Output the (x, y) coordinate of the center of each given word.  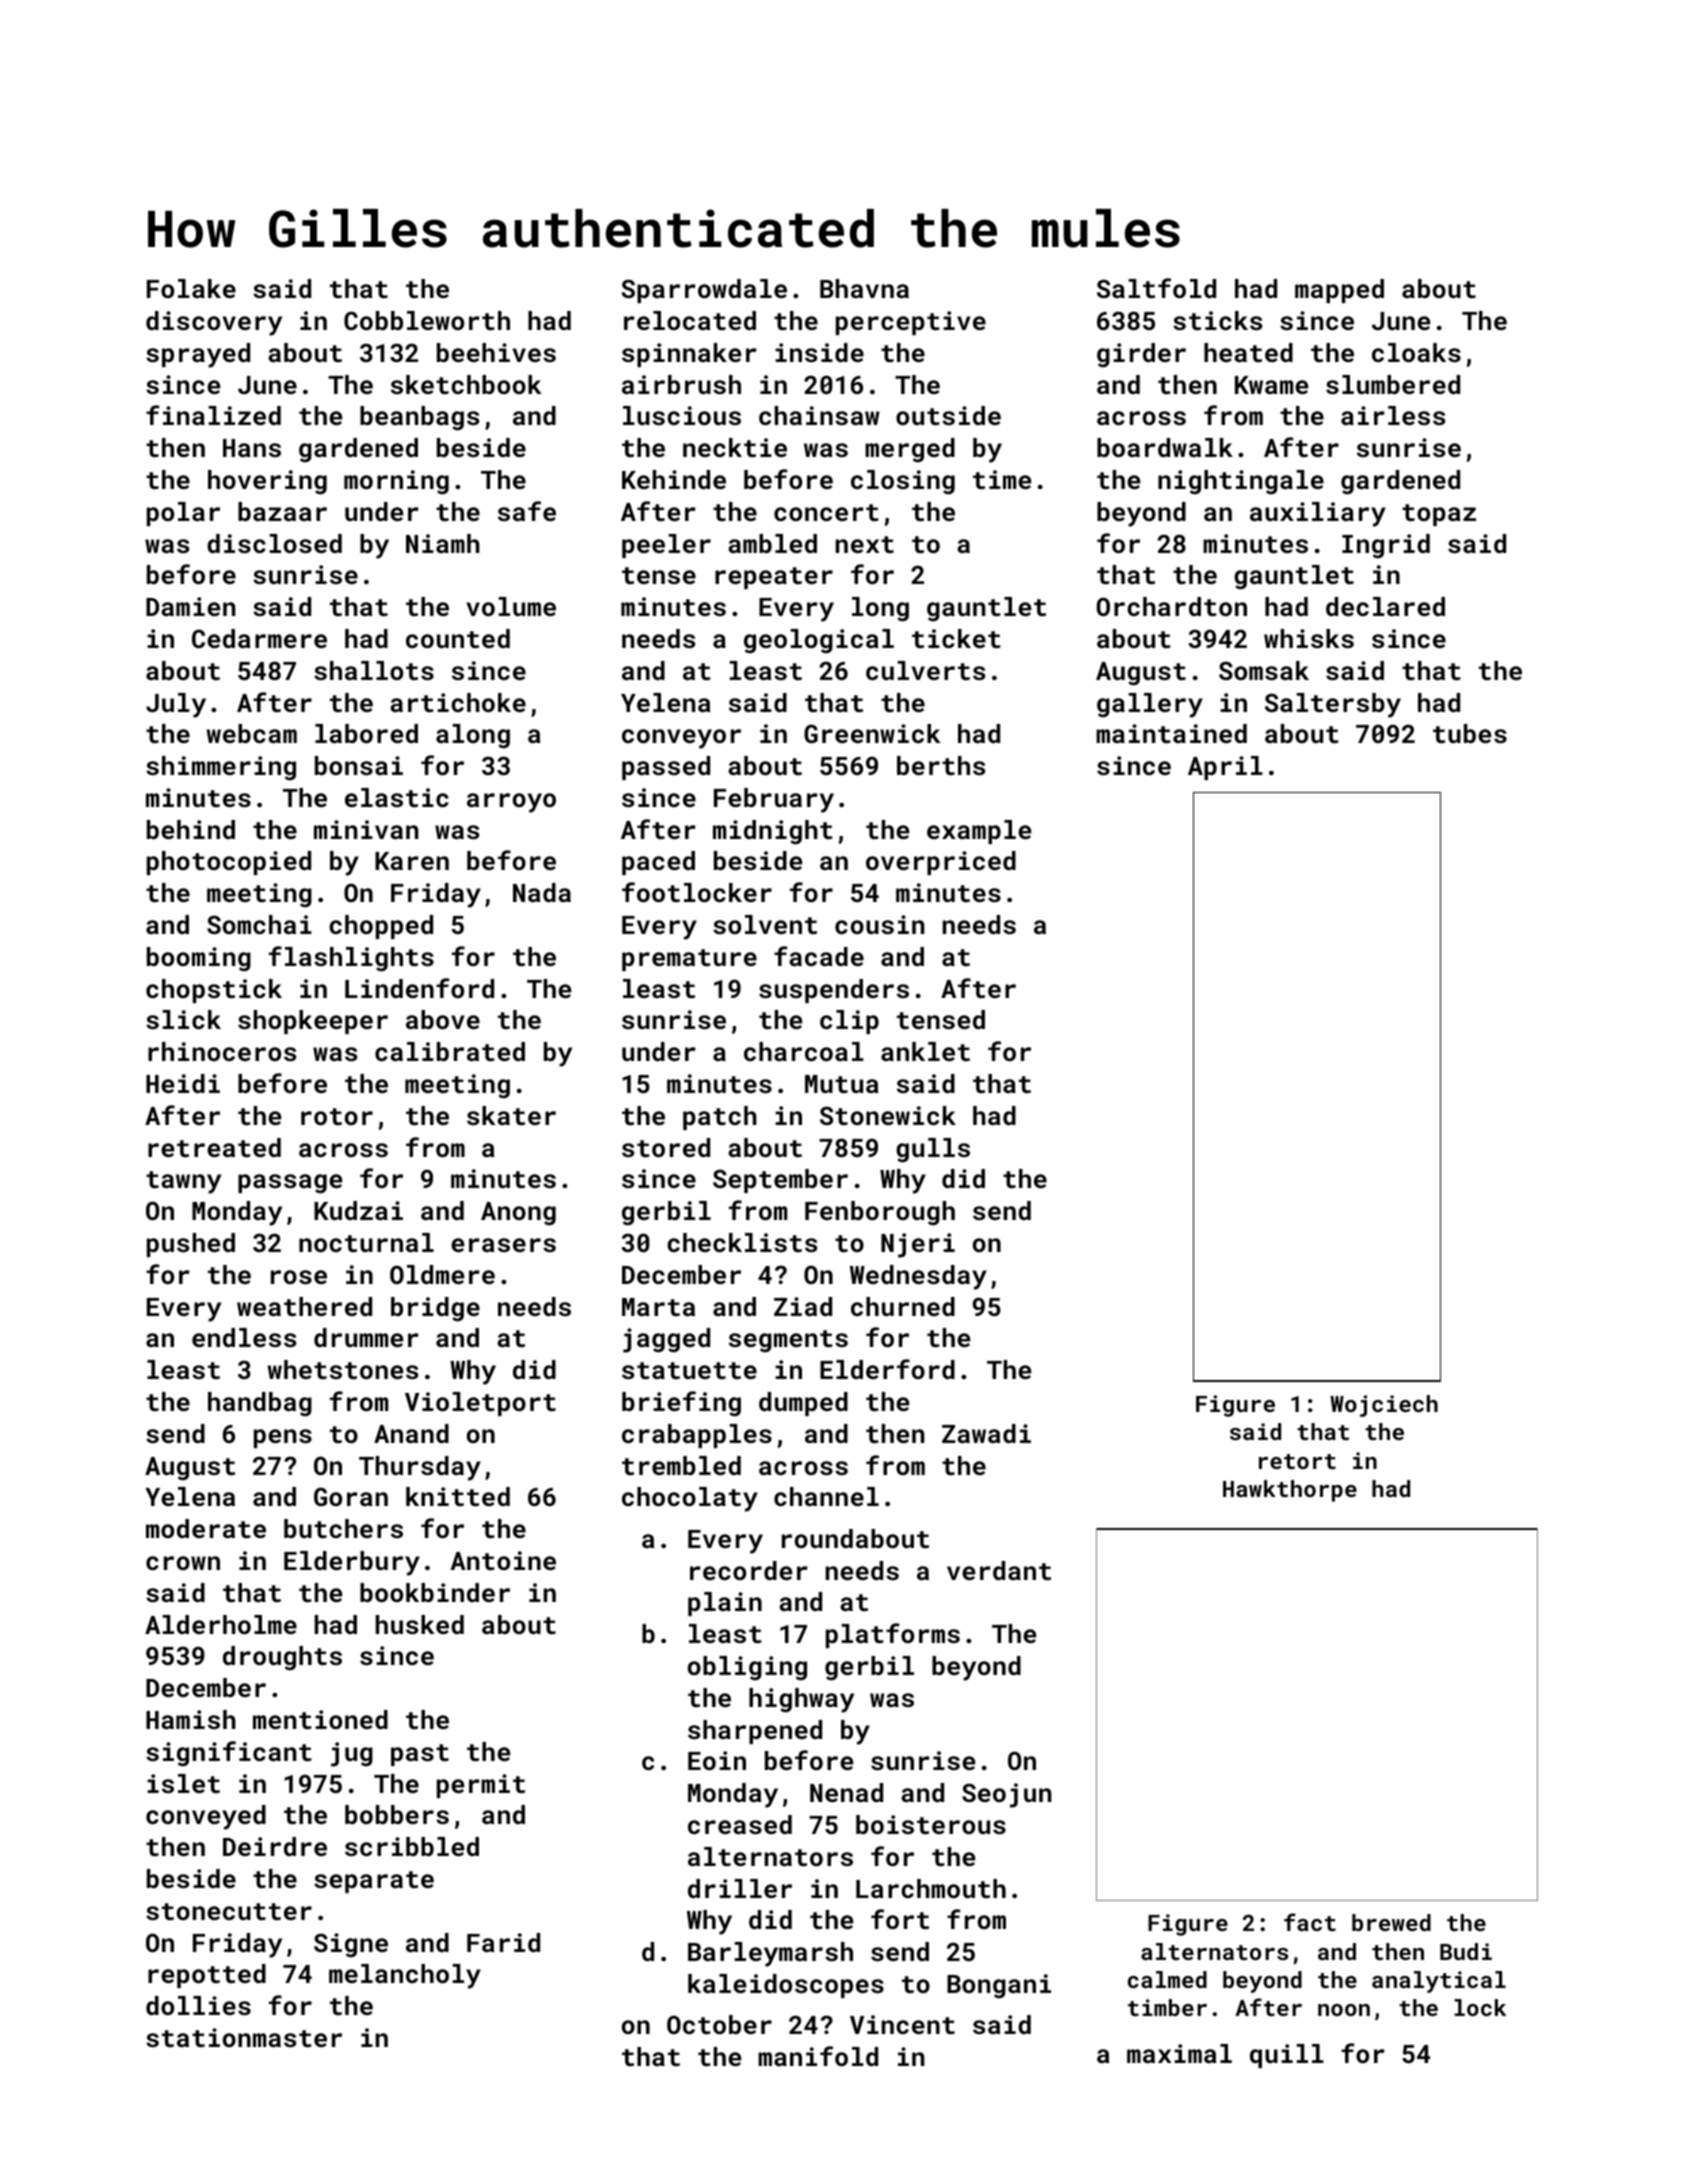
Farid (503, 1942)
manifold (818, 2056)
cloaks (1416, 352)
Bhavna (864, 288)
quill (1287, 2056)
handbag (260, 1404)
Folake (191, 288)
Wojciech (1384, 1406)
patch (720, 1118)
